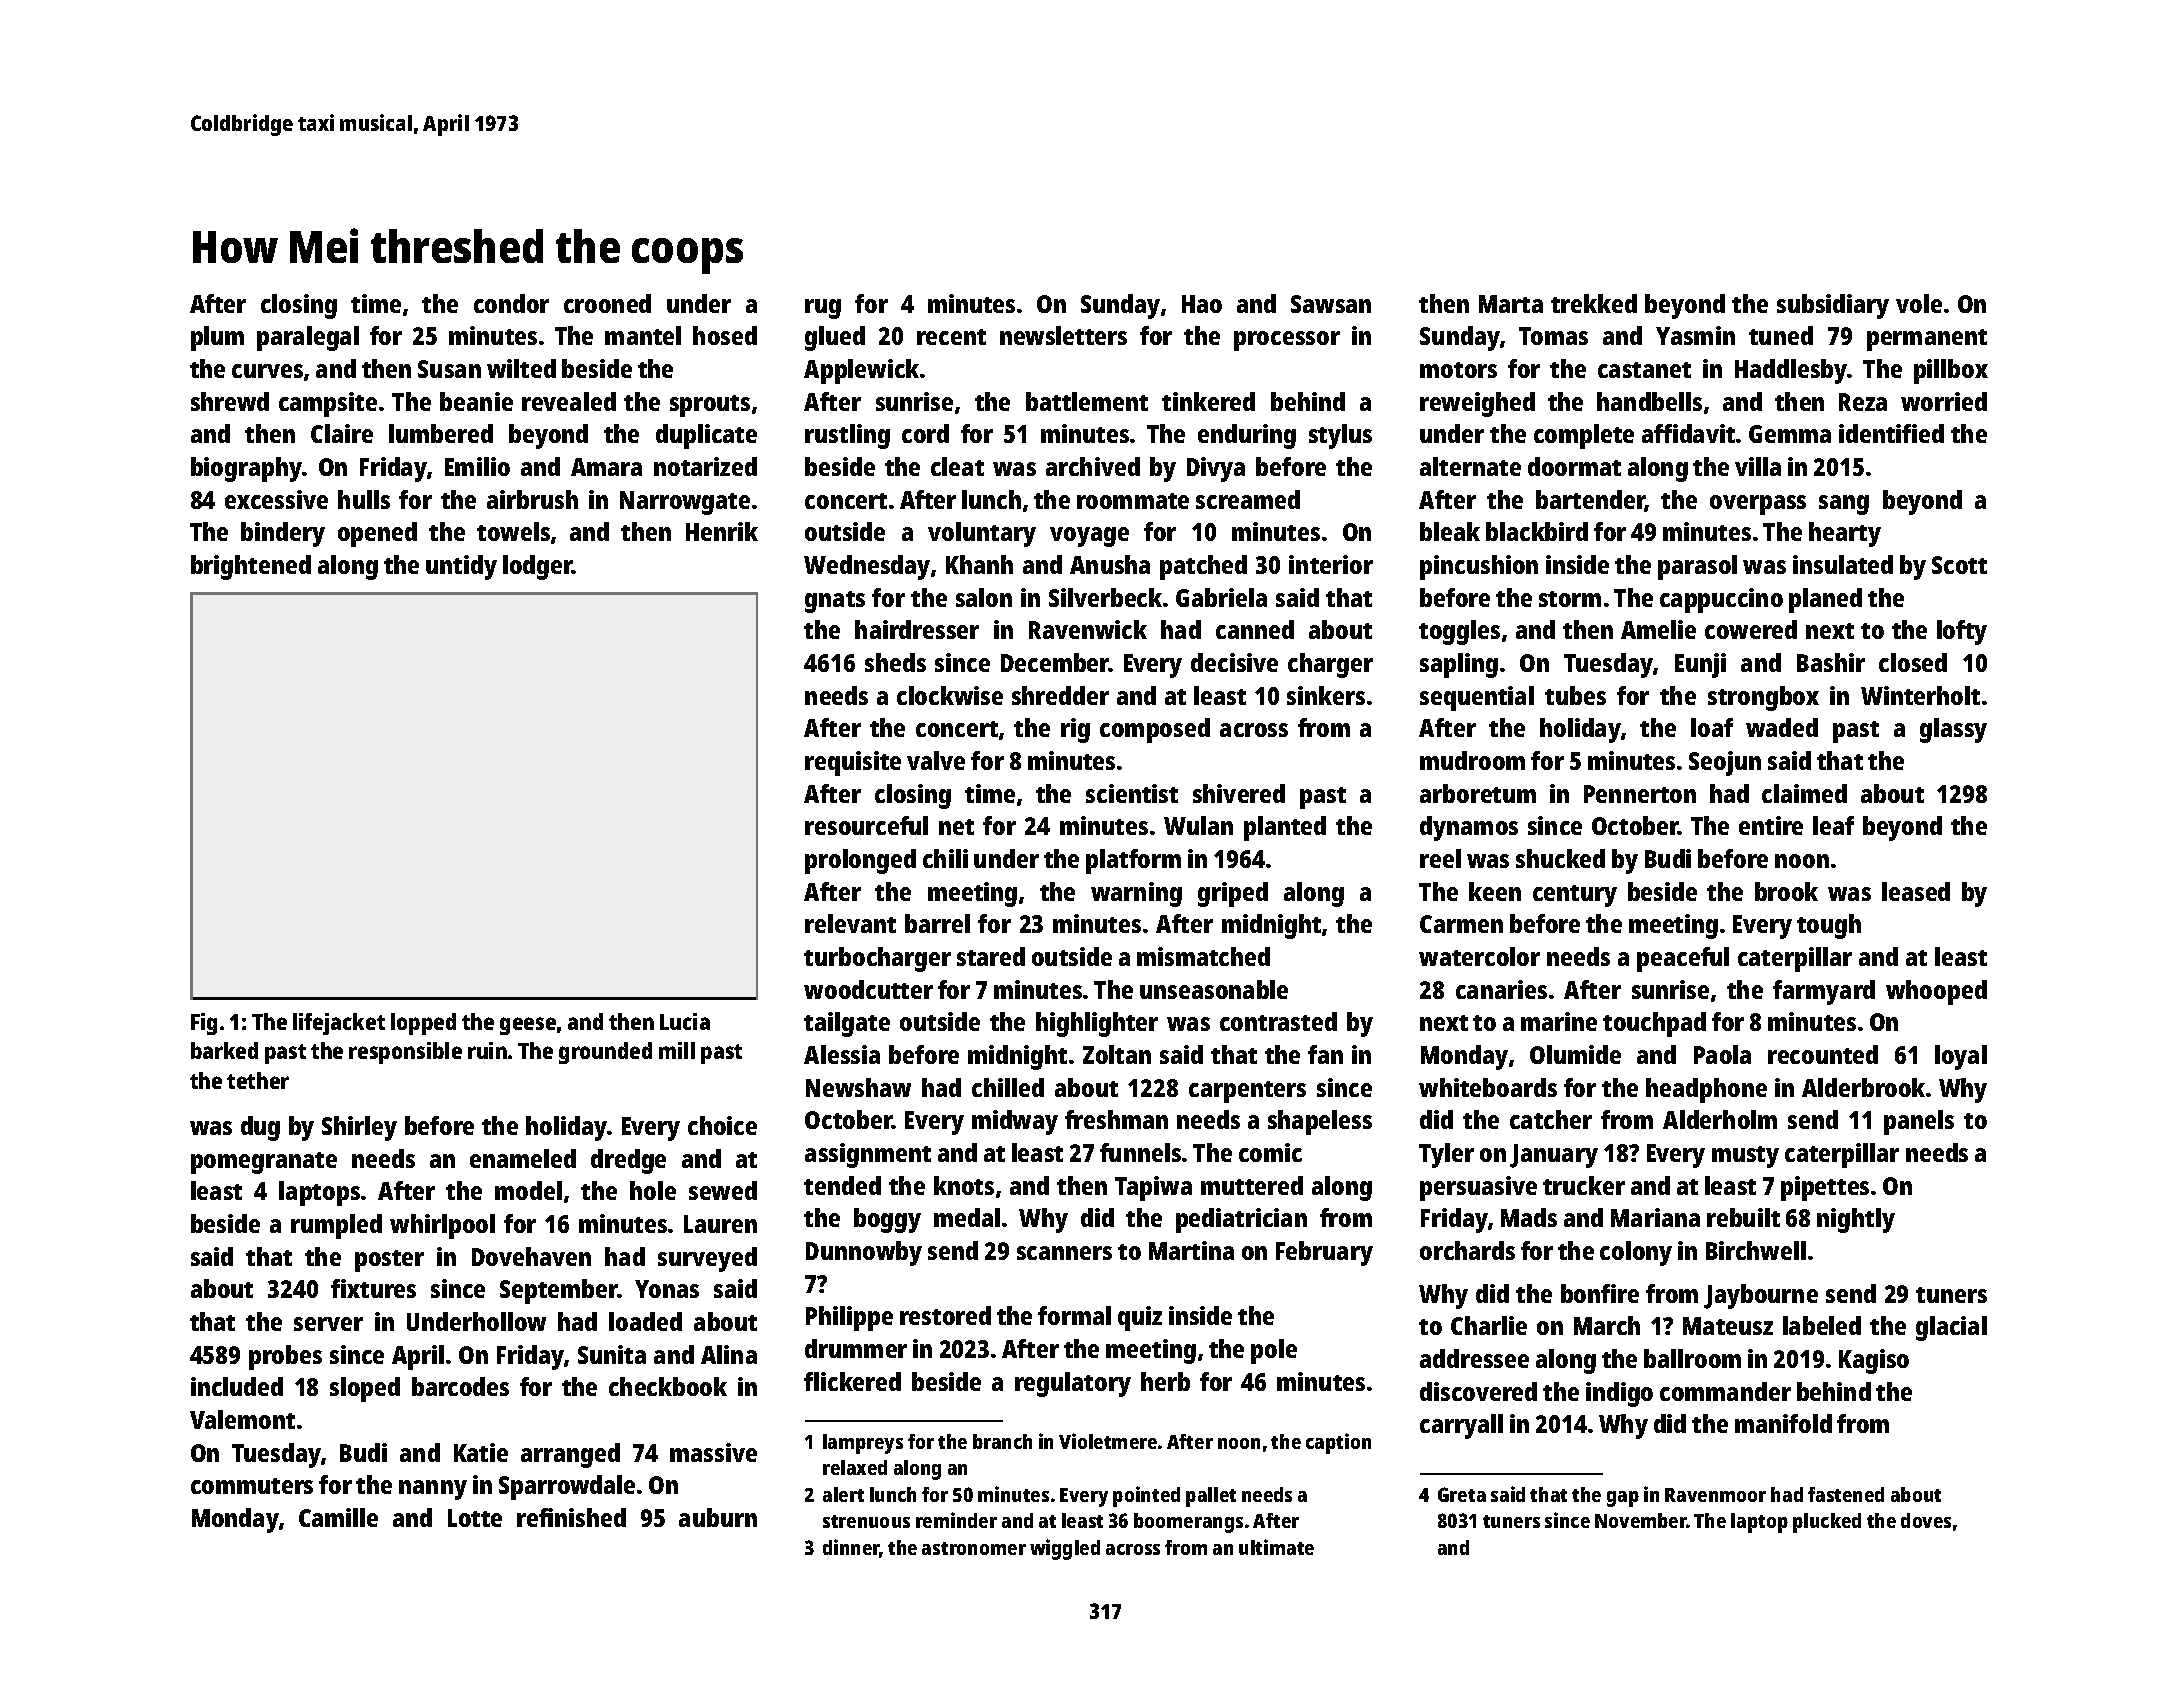  Describe the element at coordinates (1683, 959) in the page. I see `peaceful` at that location.
